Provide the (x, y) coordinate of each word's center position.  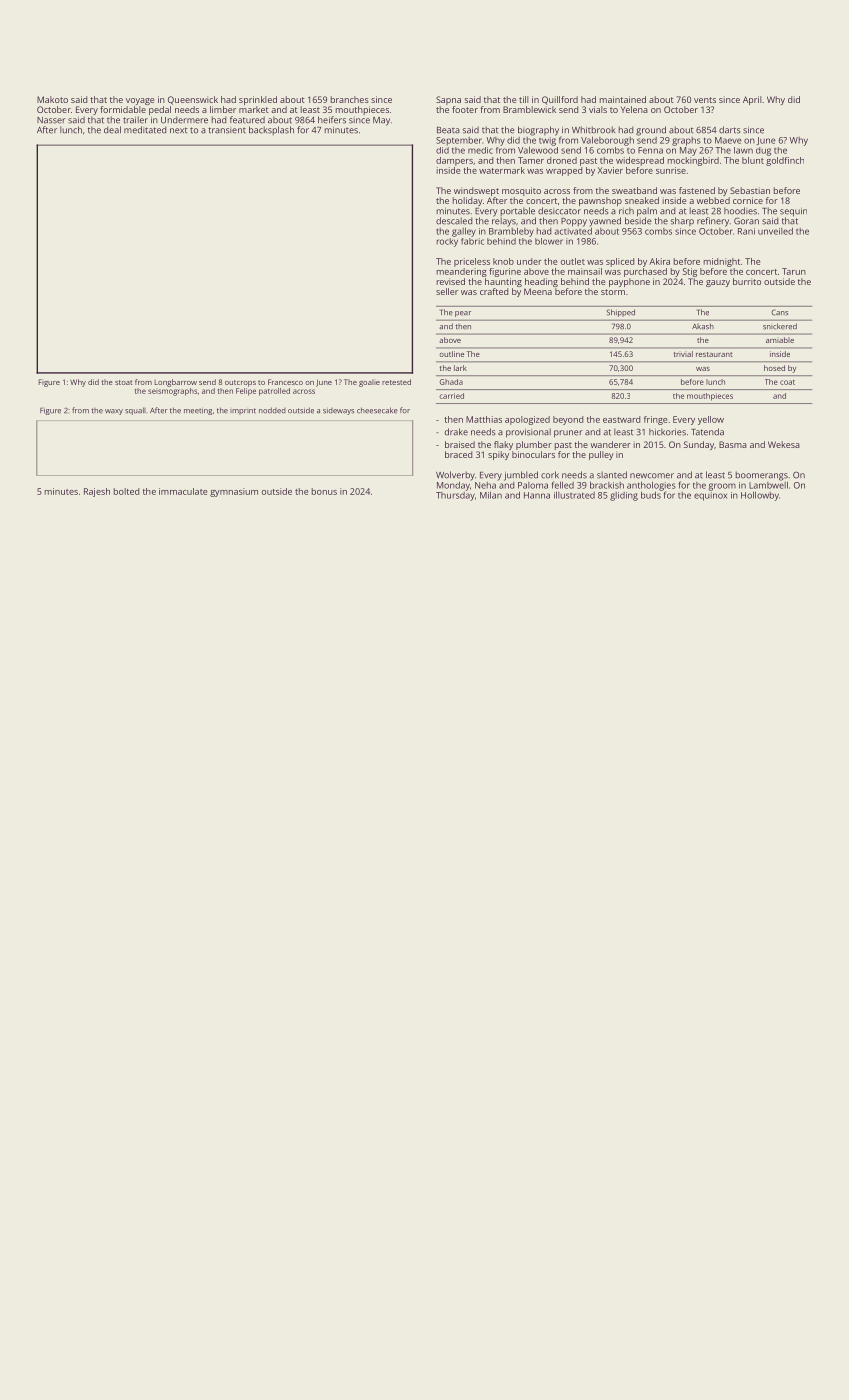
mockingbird (693, 161)
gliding (624, 496)
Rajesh (97, 492)
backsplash (271, 130)
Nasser (51, 120)
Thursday (455, 496)
